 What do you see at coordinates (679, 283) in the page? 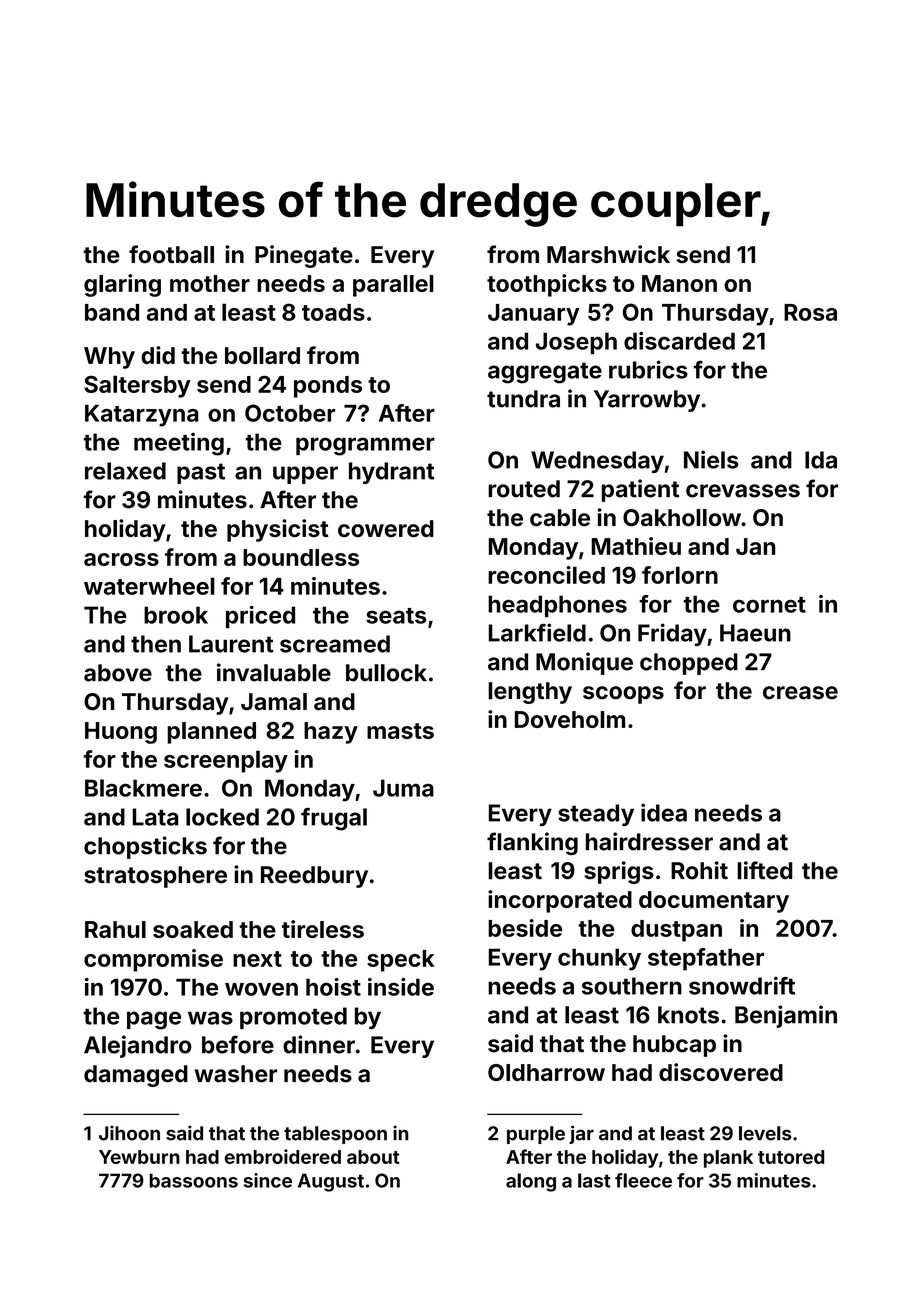
I see `Manon` at bounding box center [679, 283].
